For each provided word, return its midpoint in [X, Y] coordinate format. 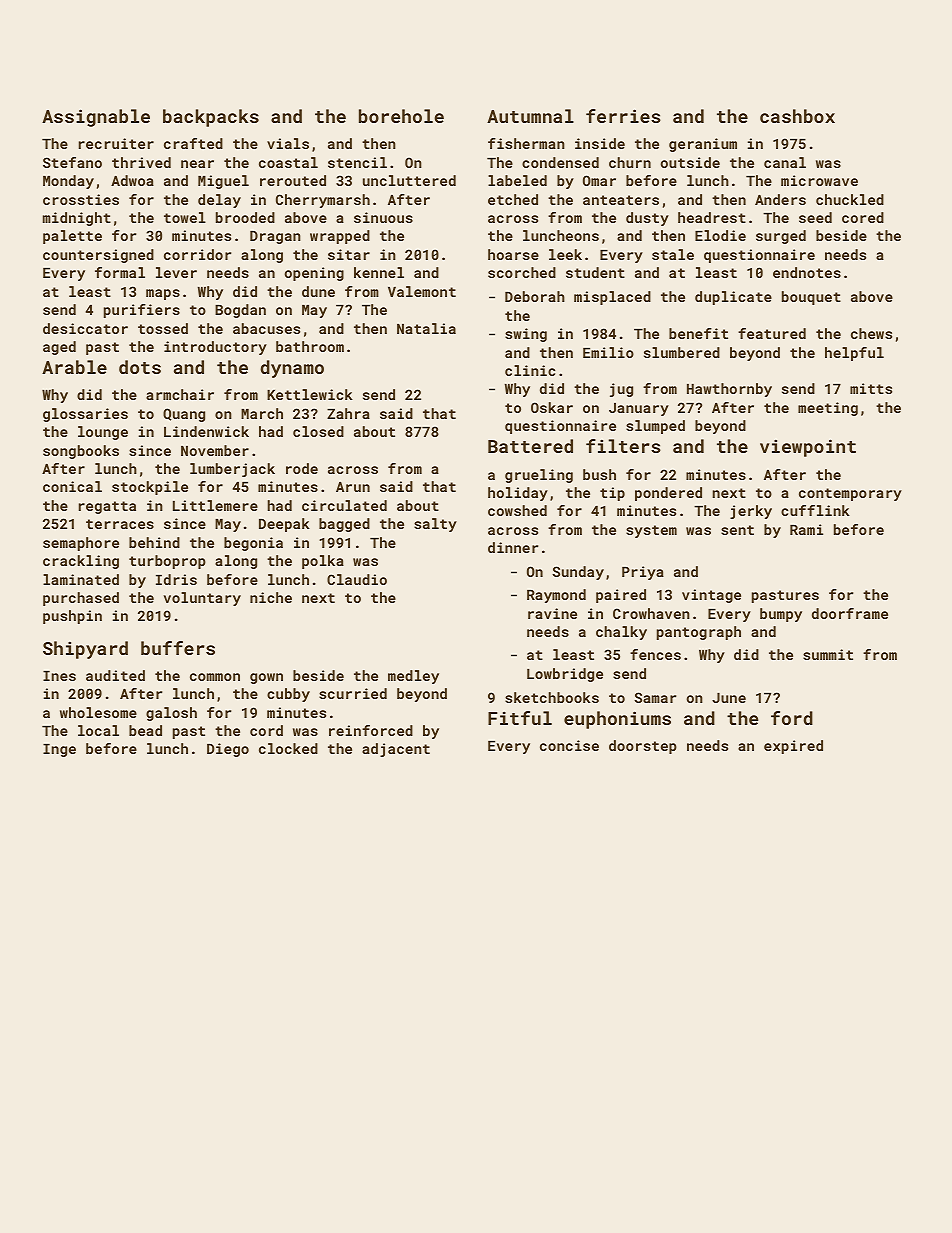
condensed [560, 162]
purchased [81, 599]
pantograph [699, 633]
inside [600, 143]
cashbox [797, 116]
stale [673, 254]
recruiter [116, 143]
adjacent [396, 750]
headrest [712, 217]
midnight [77, 219]
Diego [228, 750]
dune [318, 291]
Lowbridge [565, 675]
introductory [215, 348]
